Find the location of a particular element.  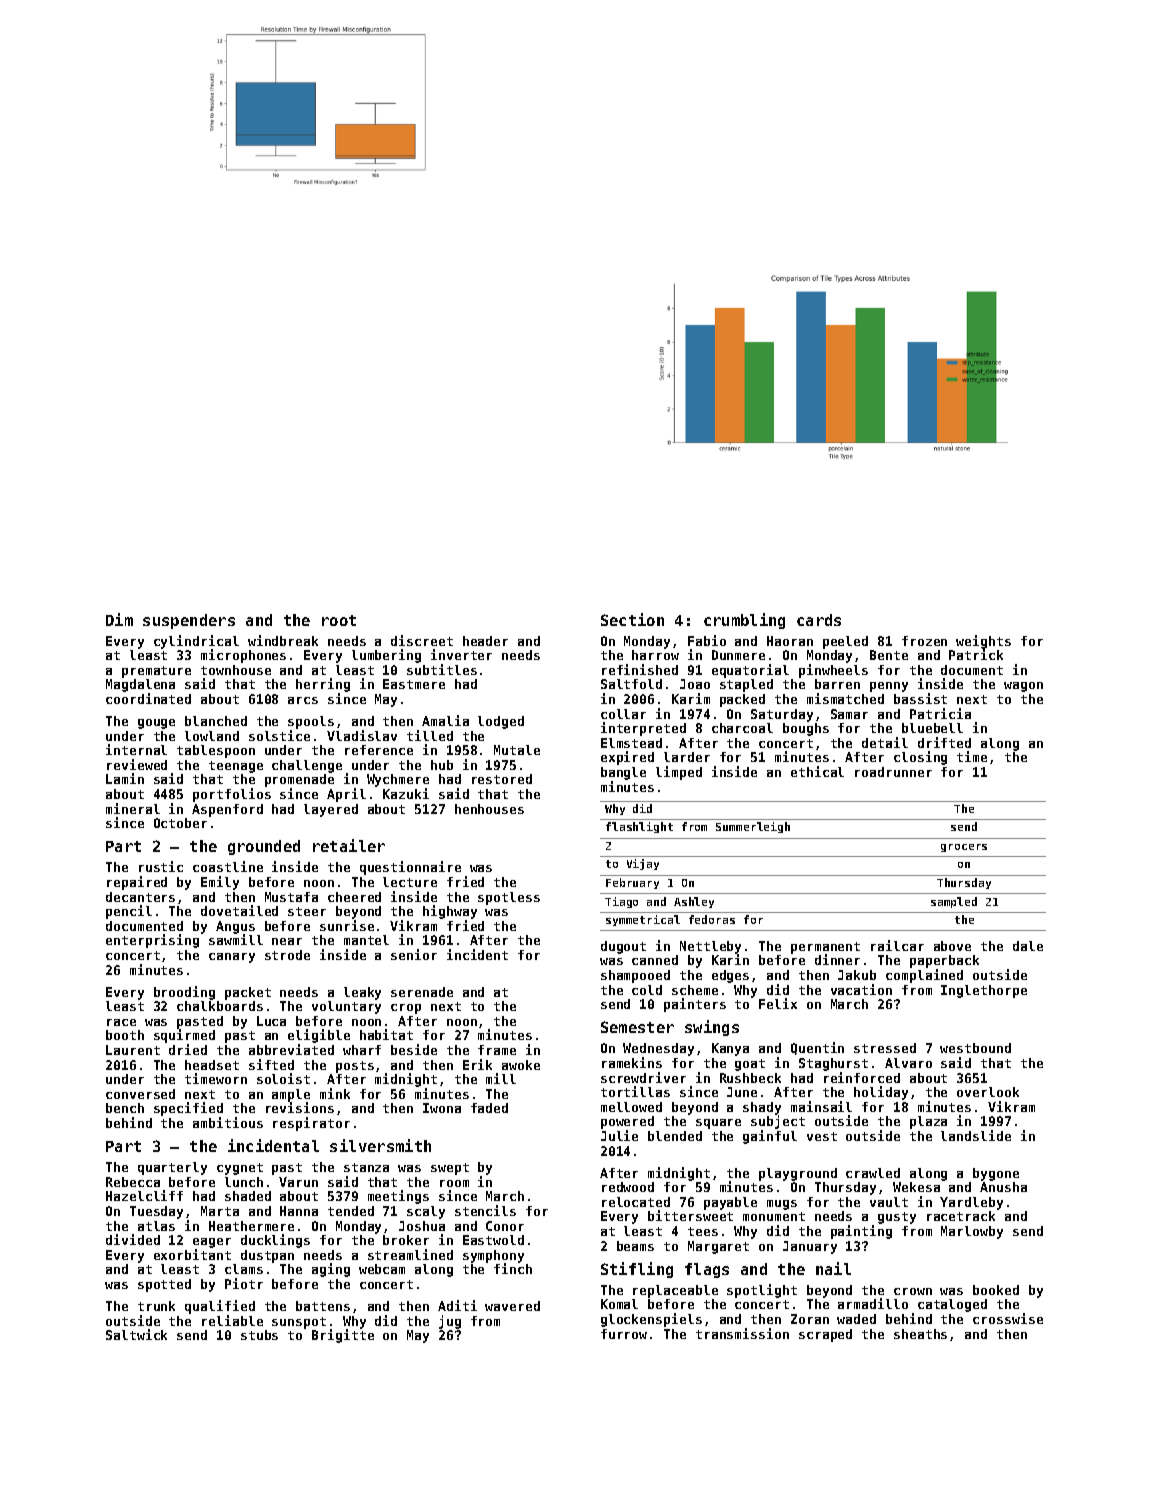

gouge is located at coordinates (156, 724).
